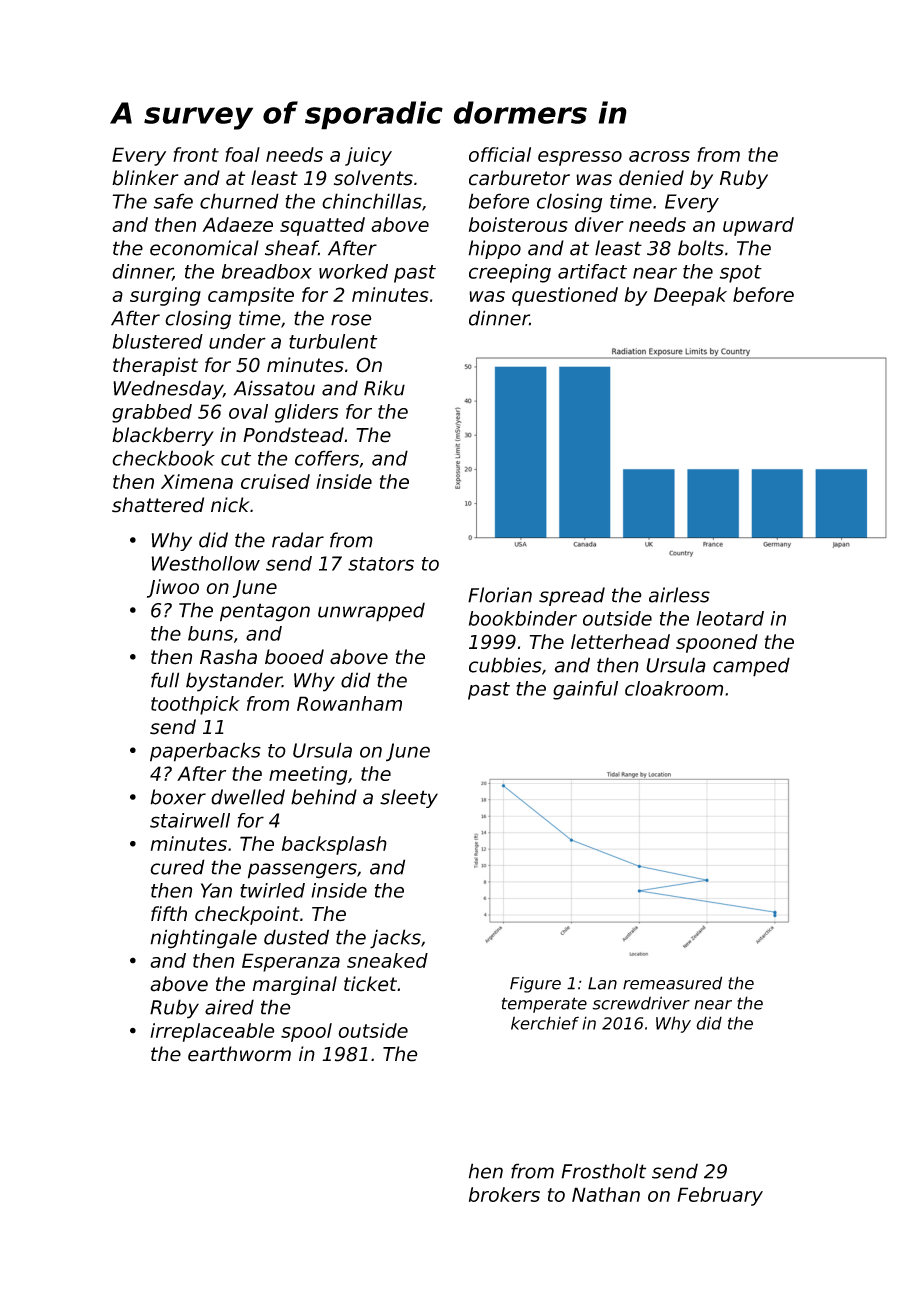  What do you see at coordinates (239, 1054) in the screenshot?
I see `earthworm` at bounding box center [239, 1054].
